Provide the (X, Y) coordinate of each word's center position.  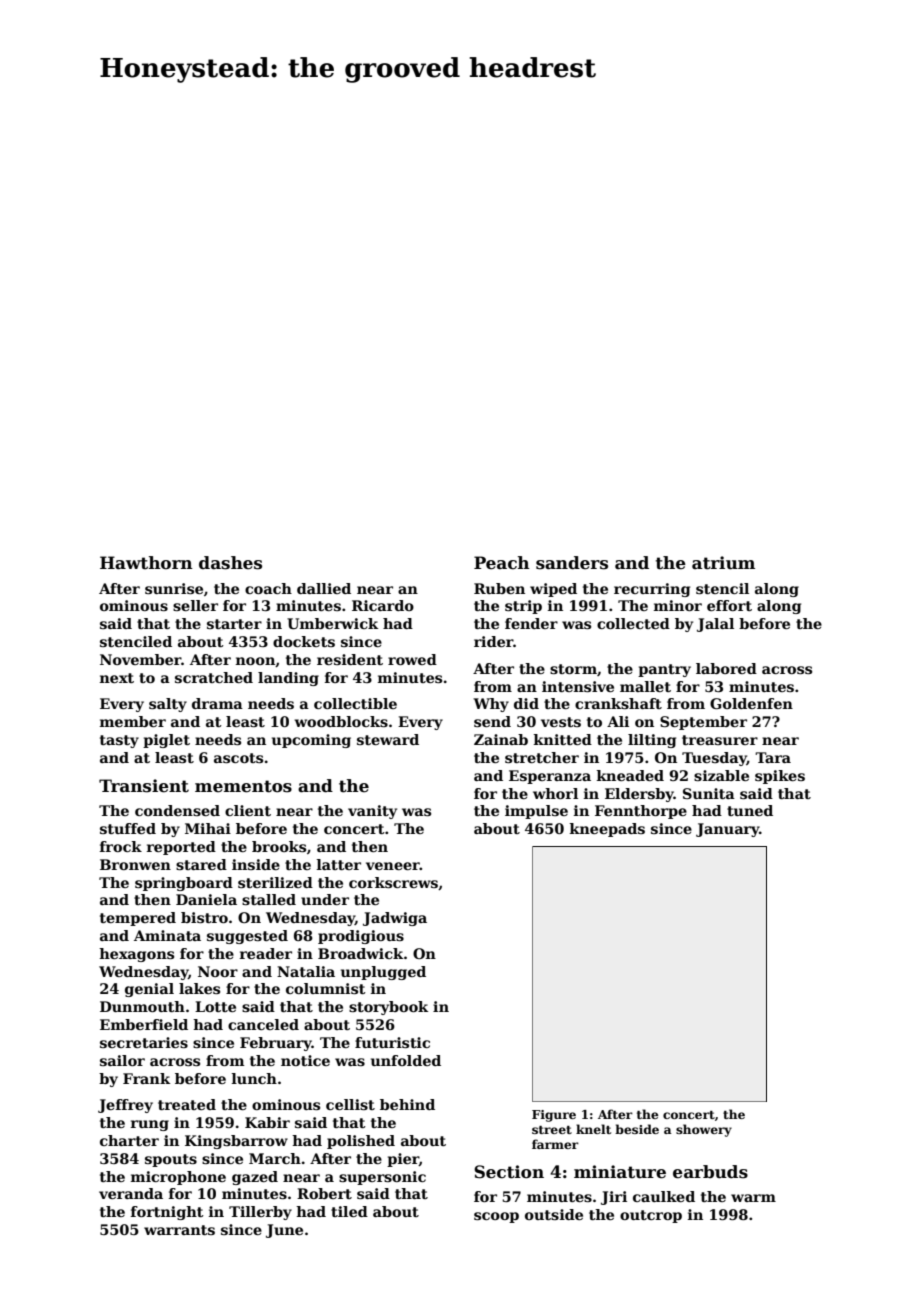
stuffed (128, 828)
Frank (146, 1078)
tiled (349, 1211)
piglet (166, 741)
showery (704, 1130)
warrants (179, 1230)
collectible (355, 703)
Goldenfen (751, 703)
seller (195, 605)
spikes (780, 777)
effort (729, 605)
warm (753, 1198)
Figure (554, 1116)
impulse (536, 812)
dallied (324, 588)
